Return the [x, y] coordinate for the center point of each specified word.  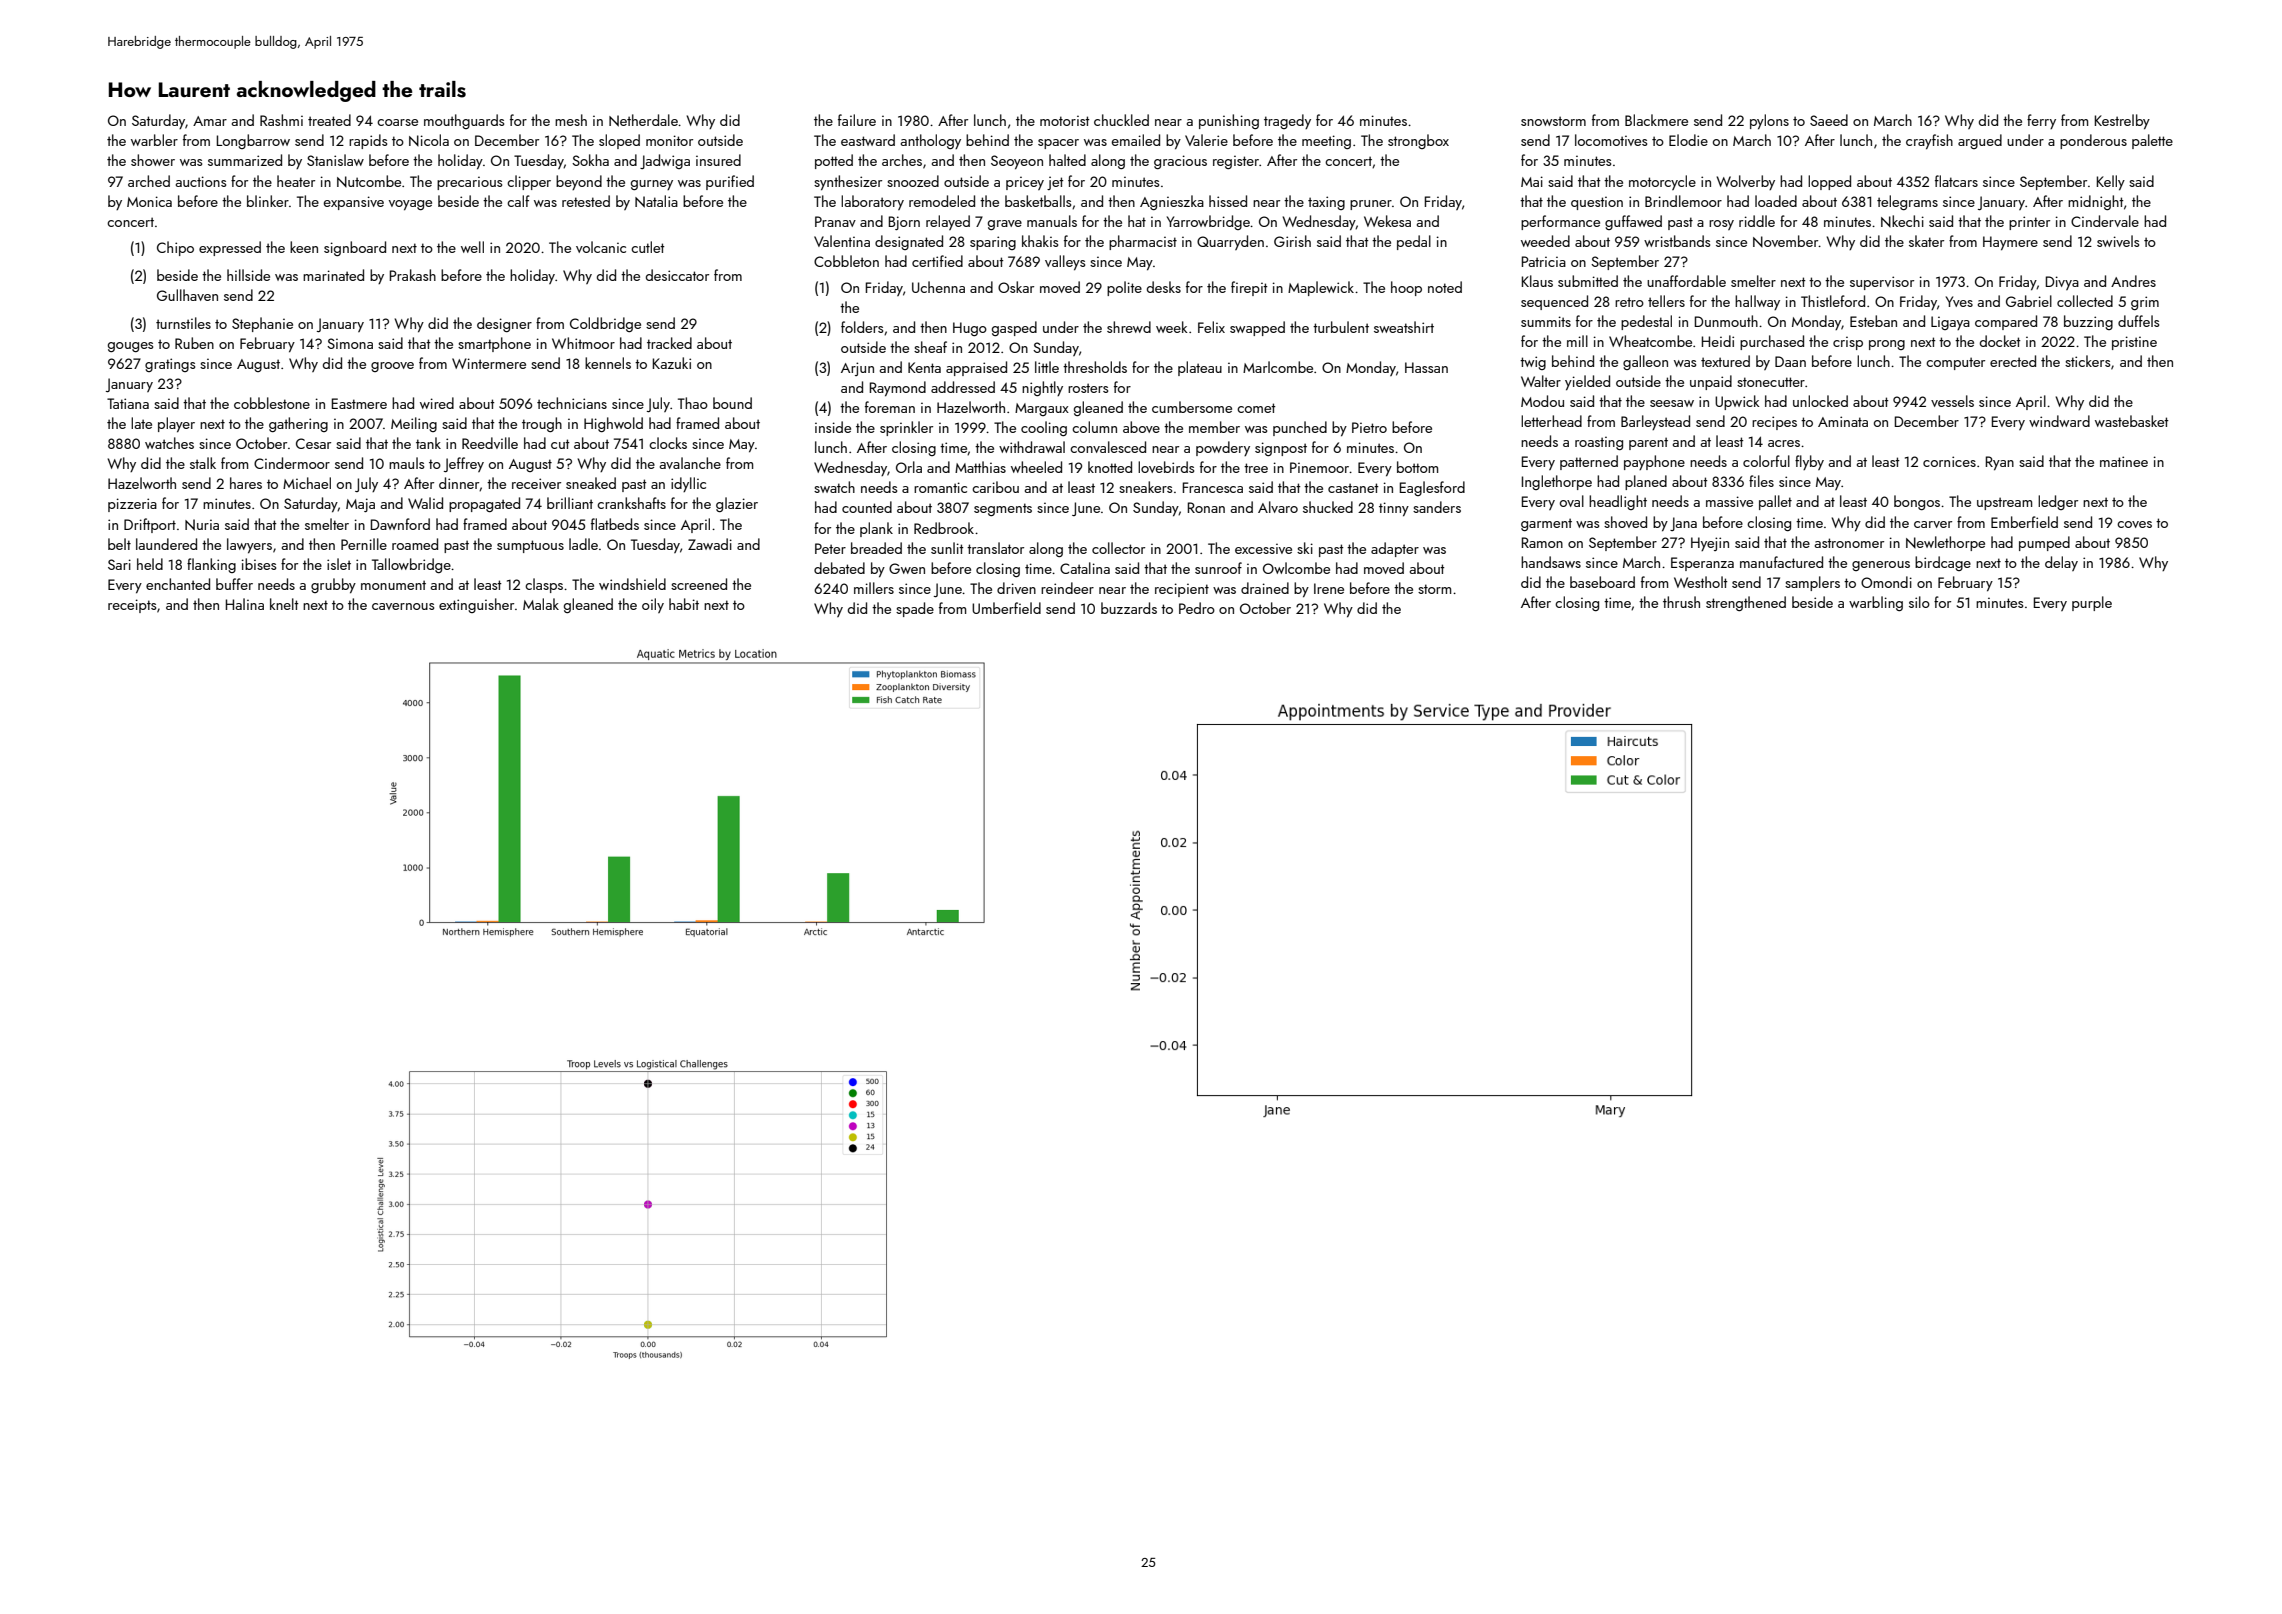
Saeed [1829, 120]
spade [915, 609]
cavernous [403, 606]
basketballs [1038, 201]
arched [149, 181]
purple [2092, 603]
